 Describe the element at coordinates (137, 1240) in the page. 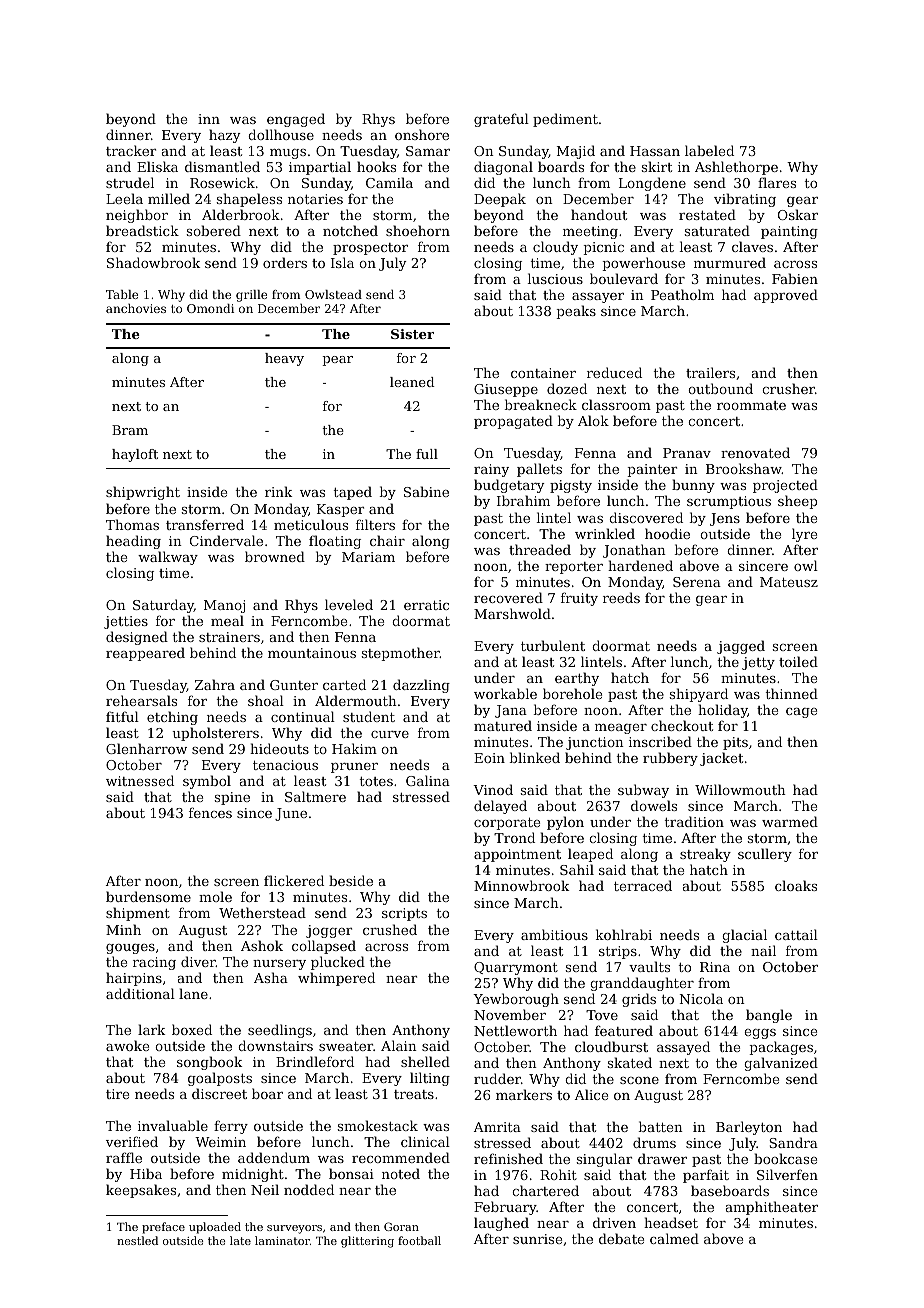

I see `nestled` at that location.
